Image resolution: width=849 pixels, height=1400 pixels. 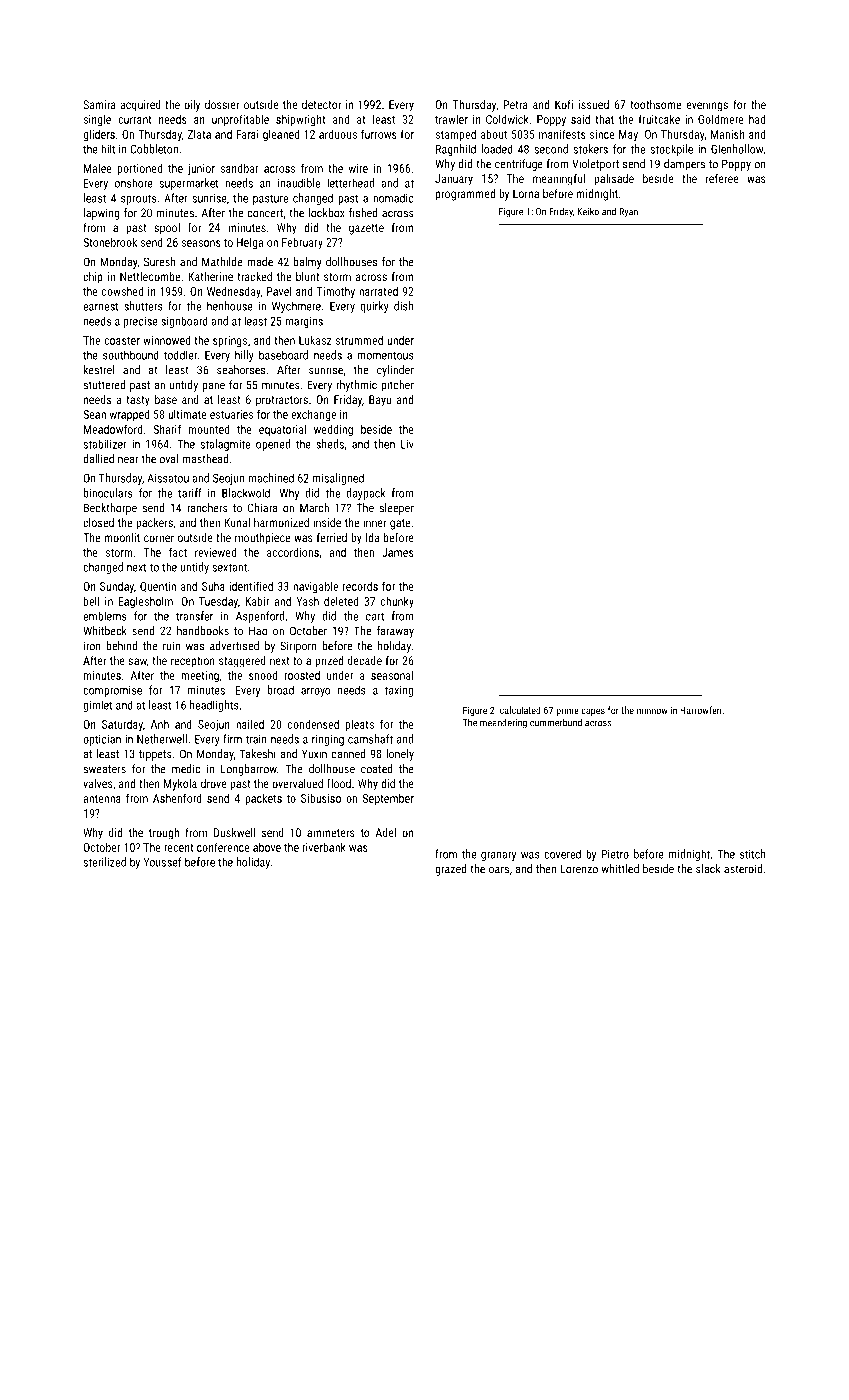 What do you see at coordinates (403, 306) in the document?
I see `dish` at bounding box center [403, 306].
